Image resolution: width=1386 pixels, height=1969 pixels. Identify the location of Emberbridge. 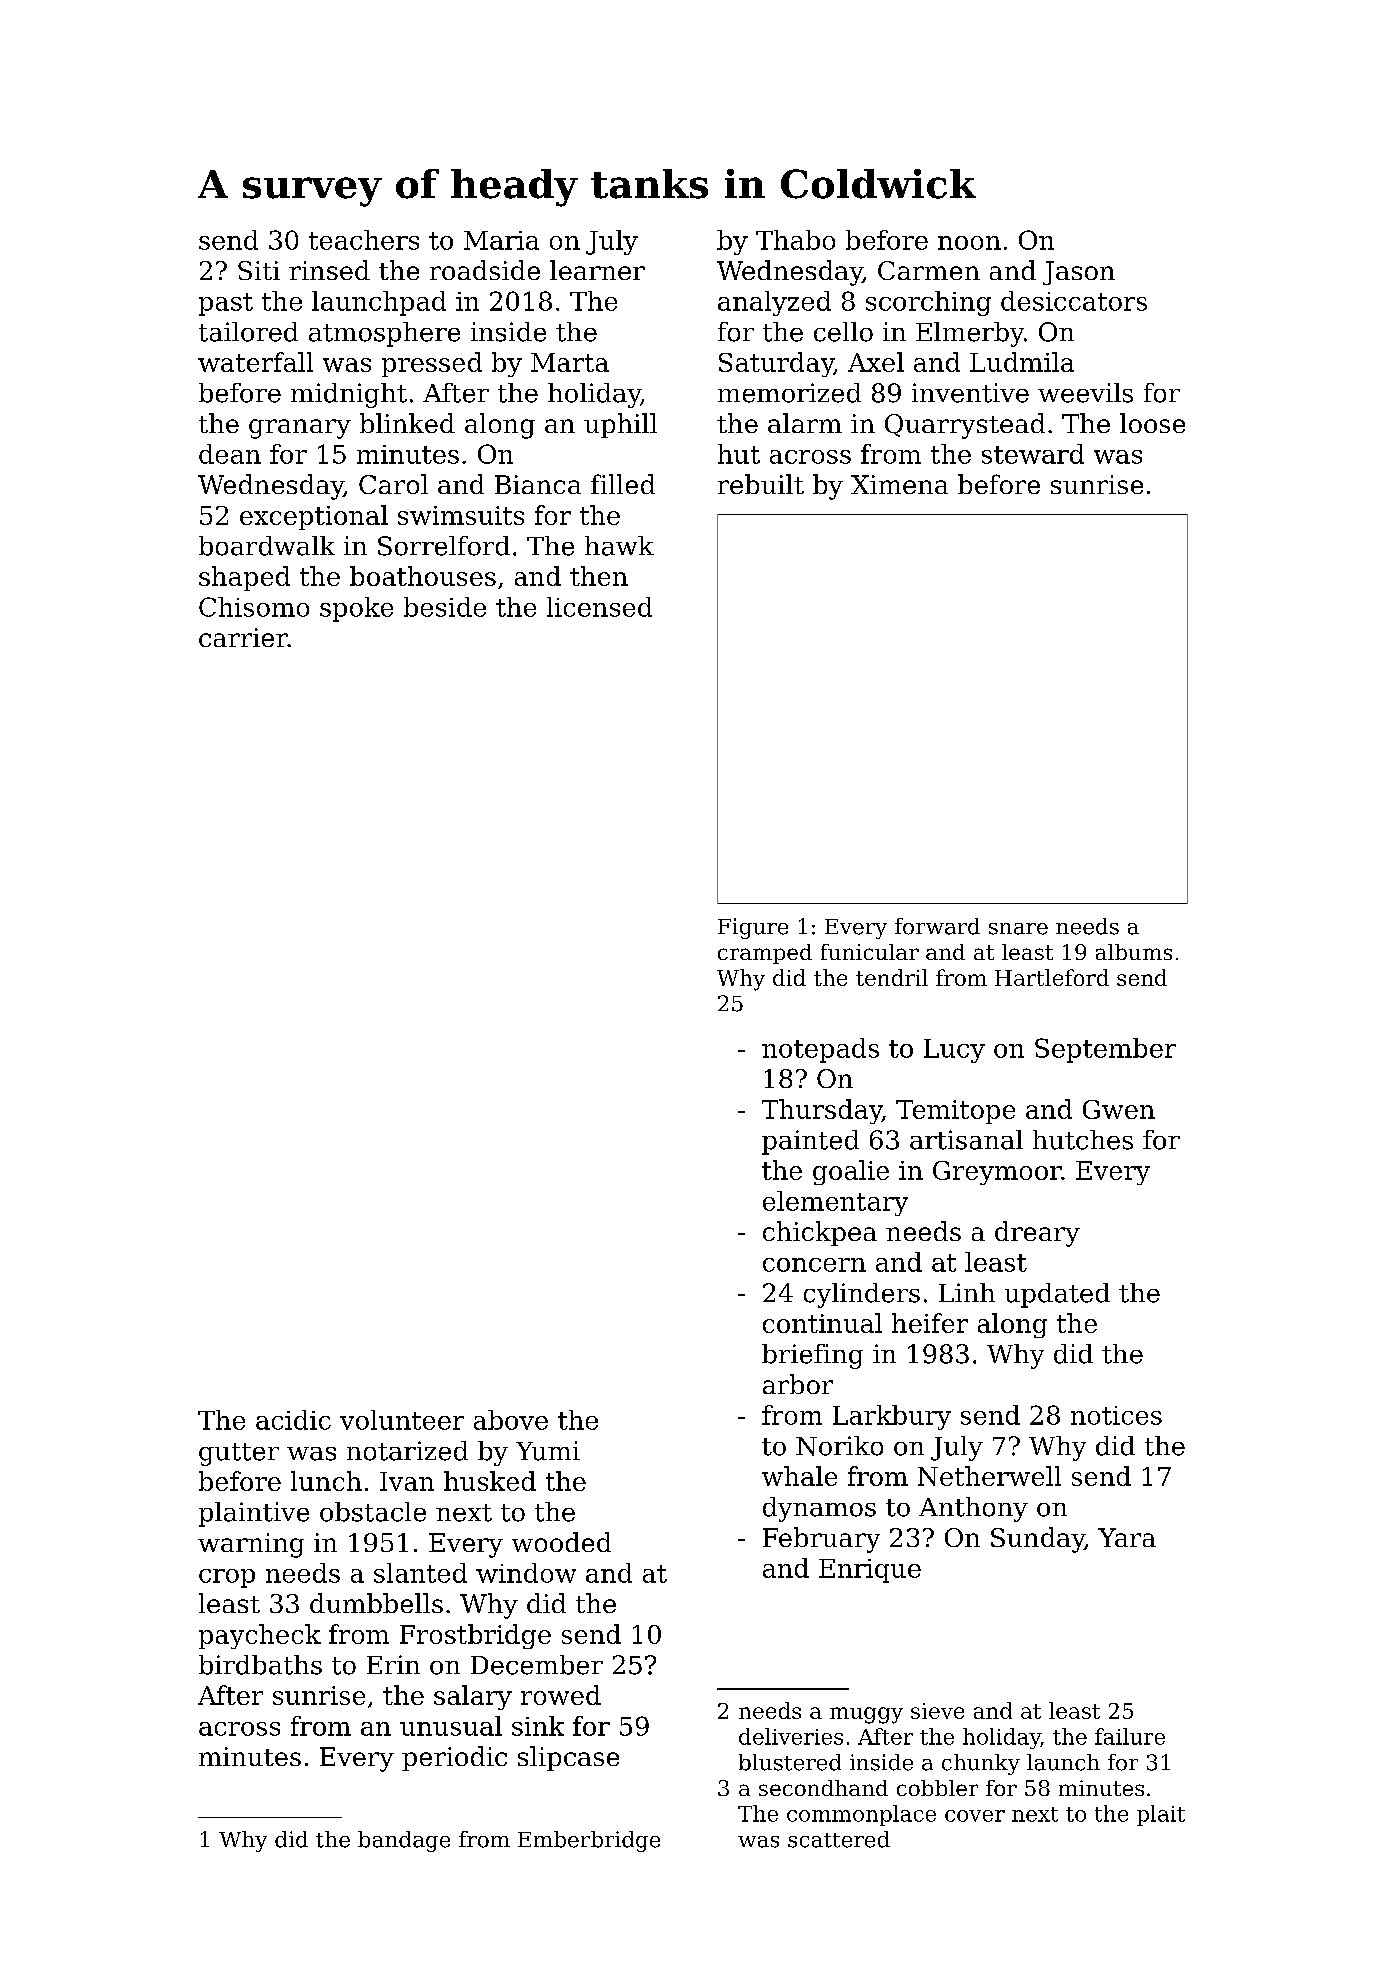
(589, 1841).
